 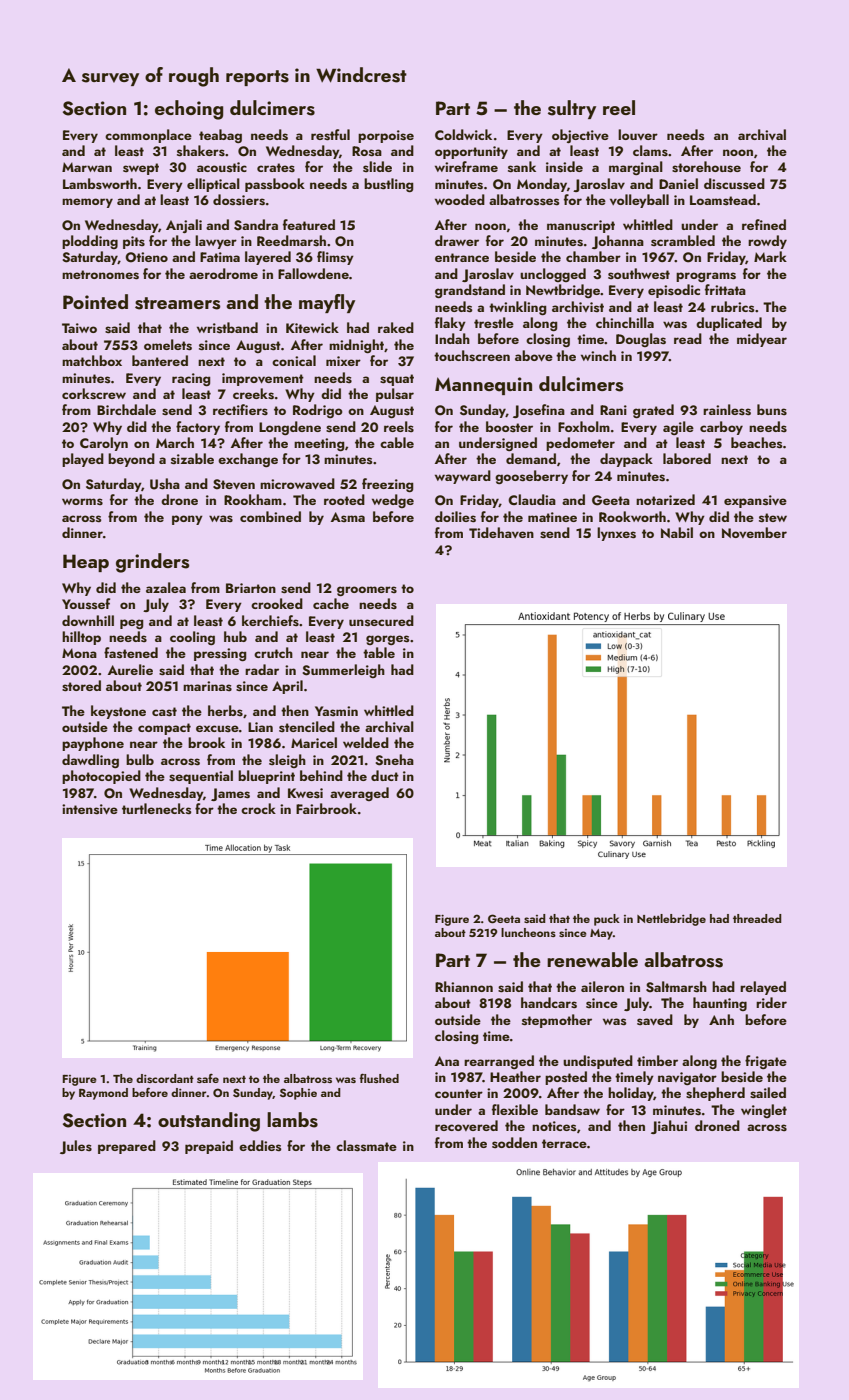 I want to click on stew, so click(x=773, y=517).
